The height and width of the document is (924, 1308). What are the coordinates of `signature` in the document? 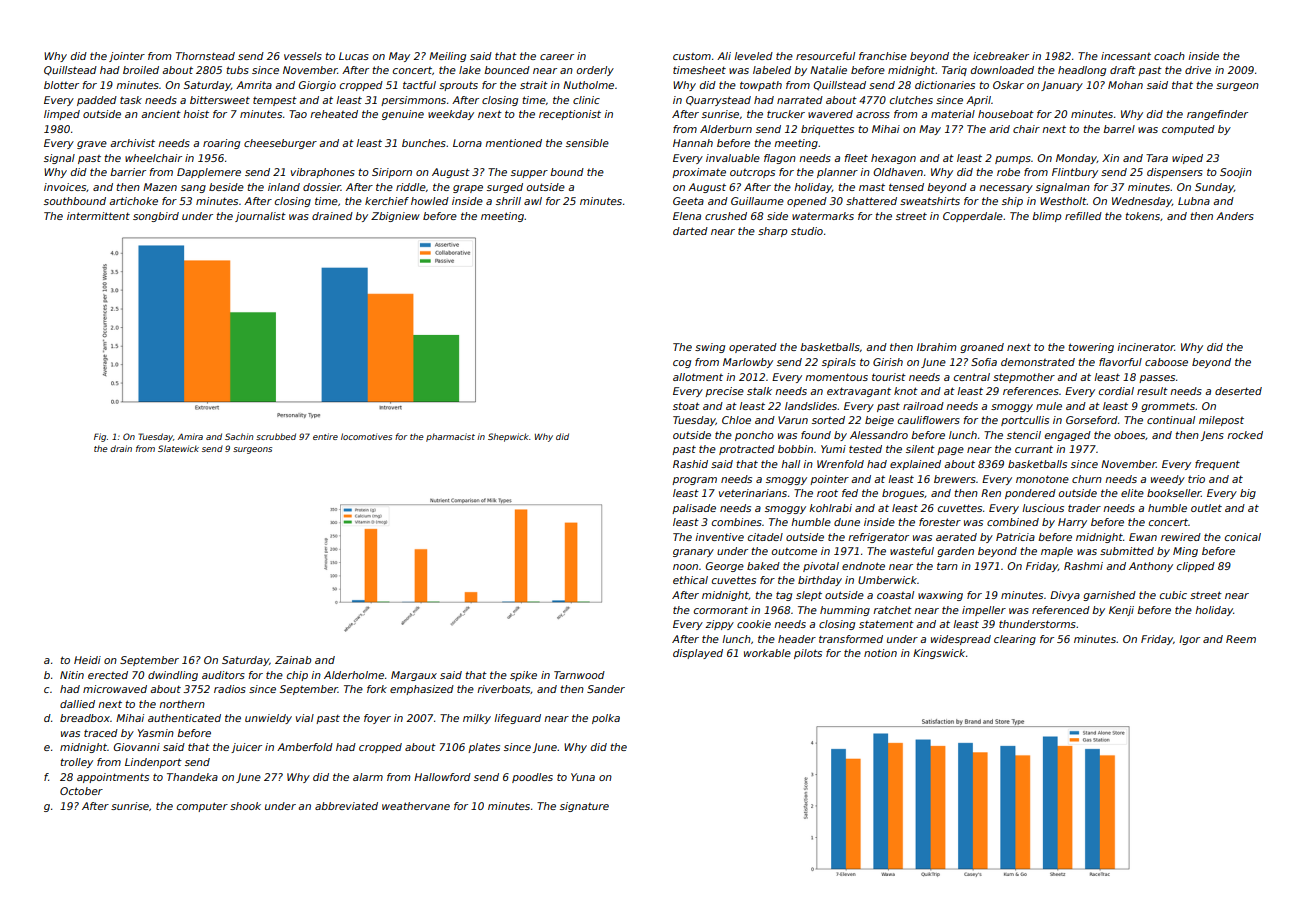 It's located at (584, 807).
